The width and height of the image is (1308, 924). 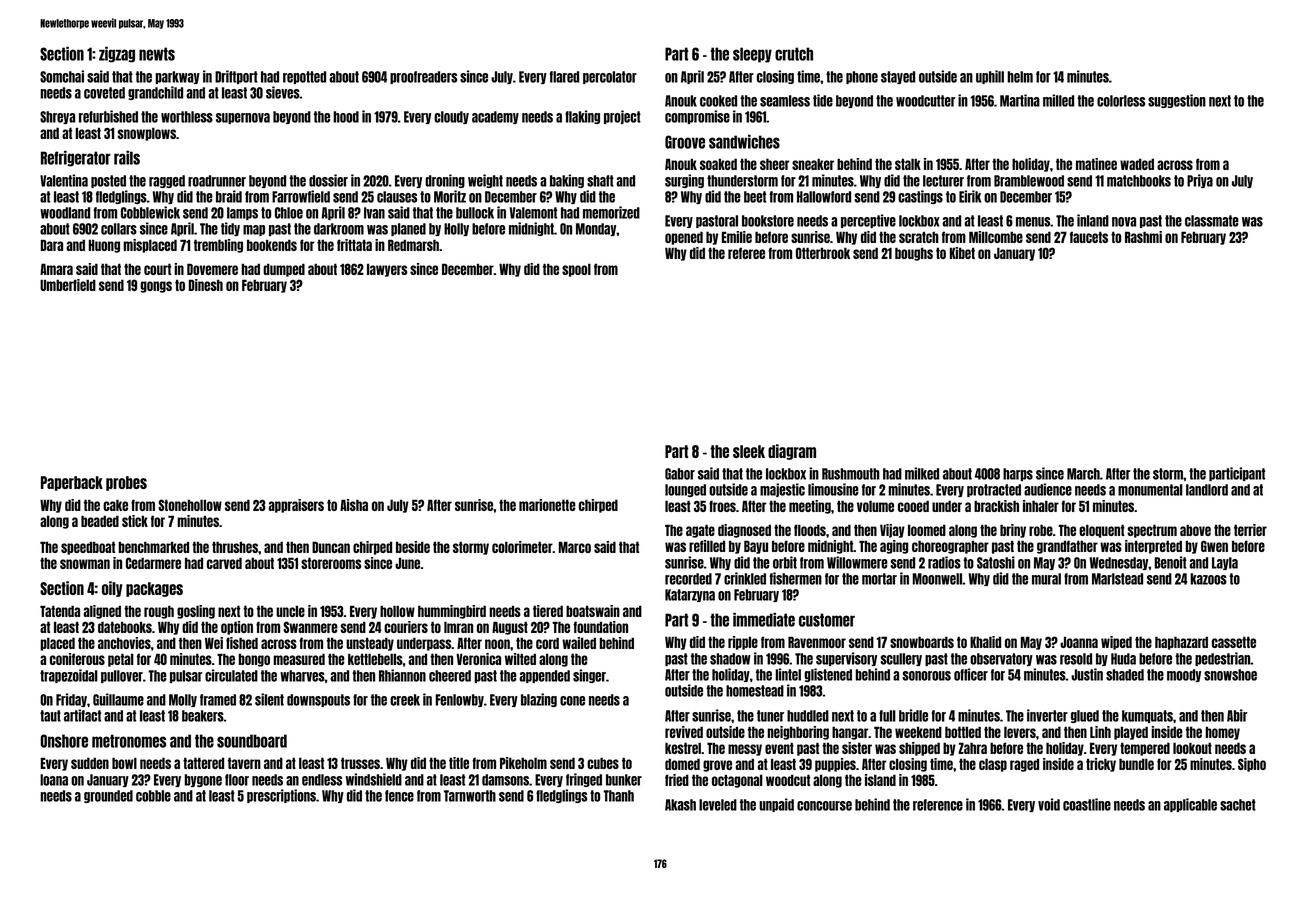 What do you see at coordinates (115, 505) in the image?
I see `cake` at bounding box center [115, 505].
